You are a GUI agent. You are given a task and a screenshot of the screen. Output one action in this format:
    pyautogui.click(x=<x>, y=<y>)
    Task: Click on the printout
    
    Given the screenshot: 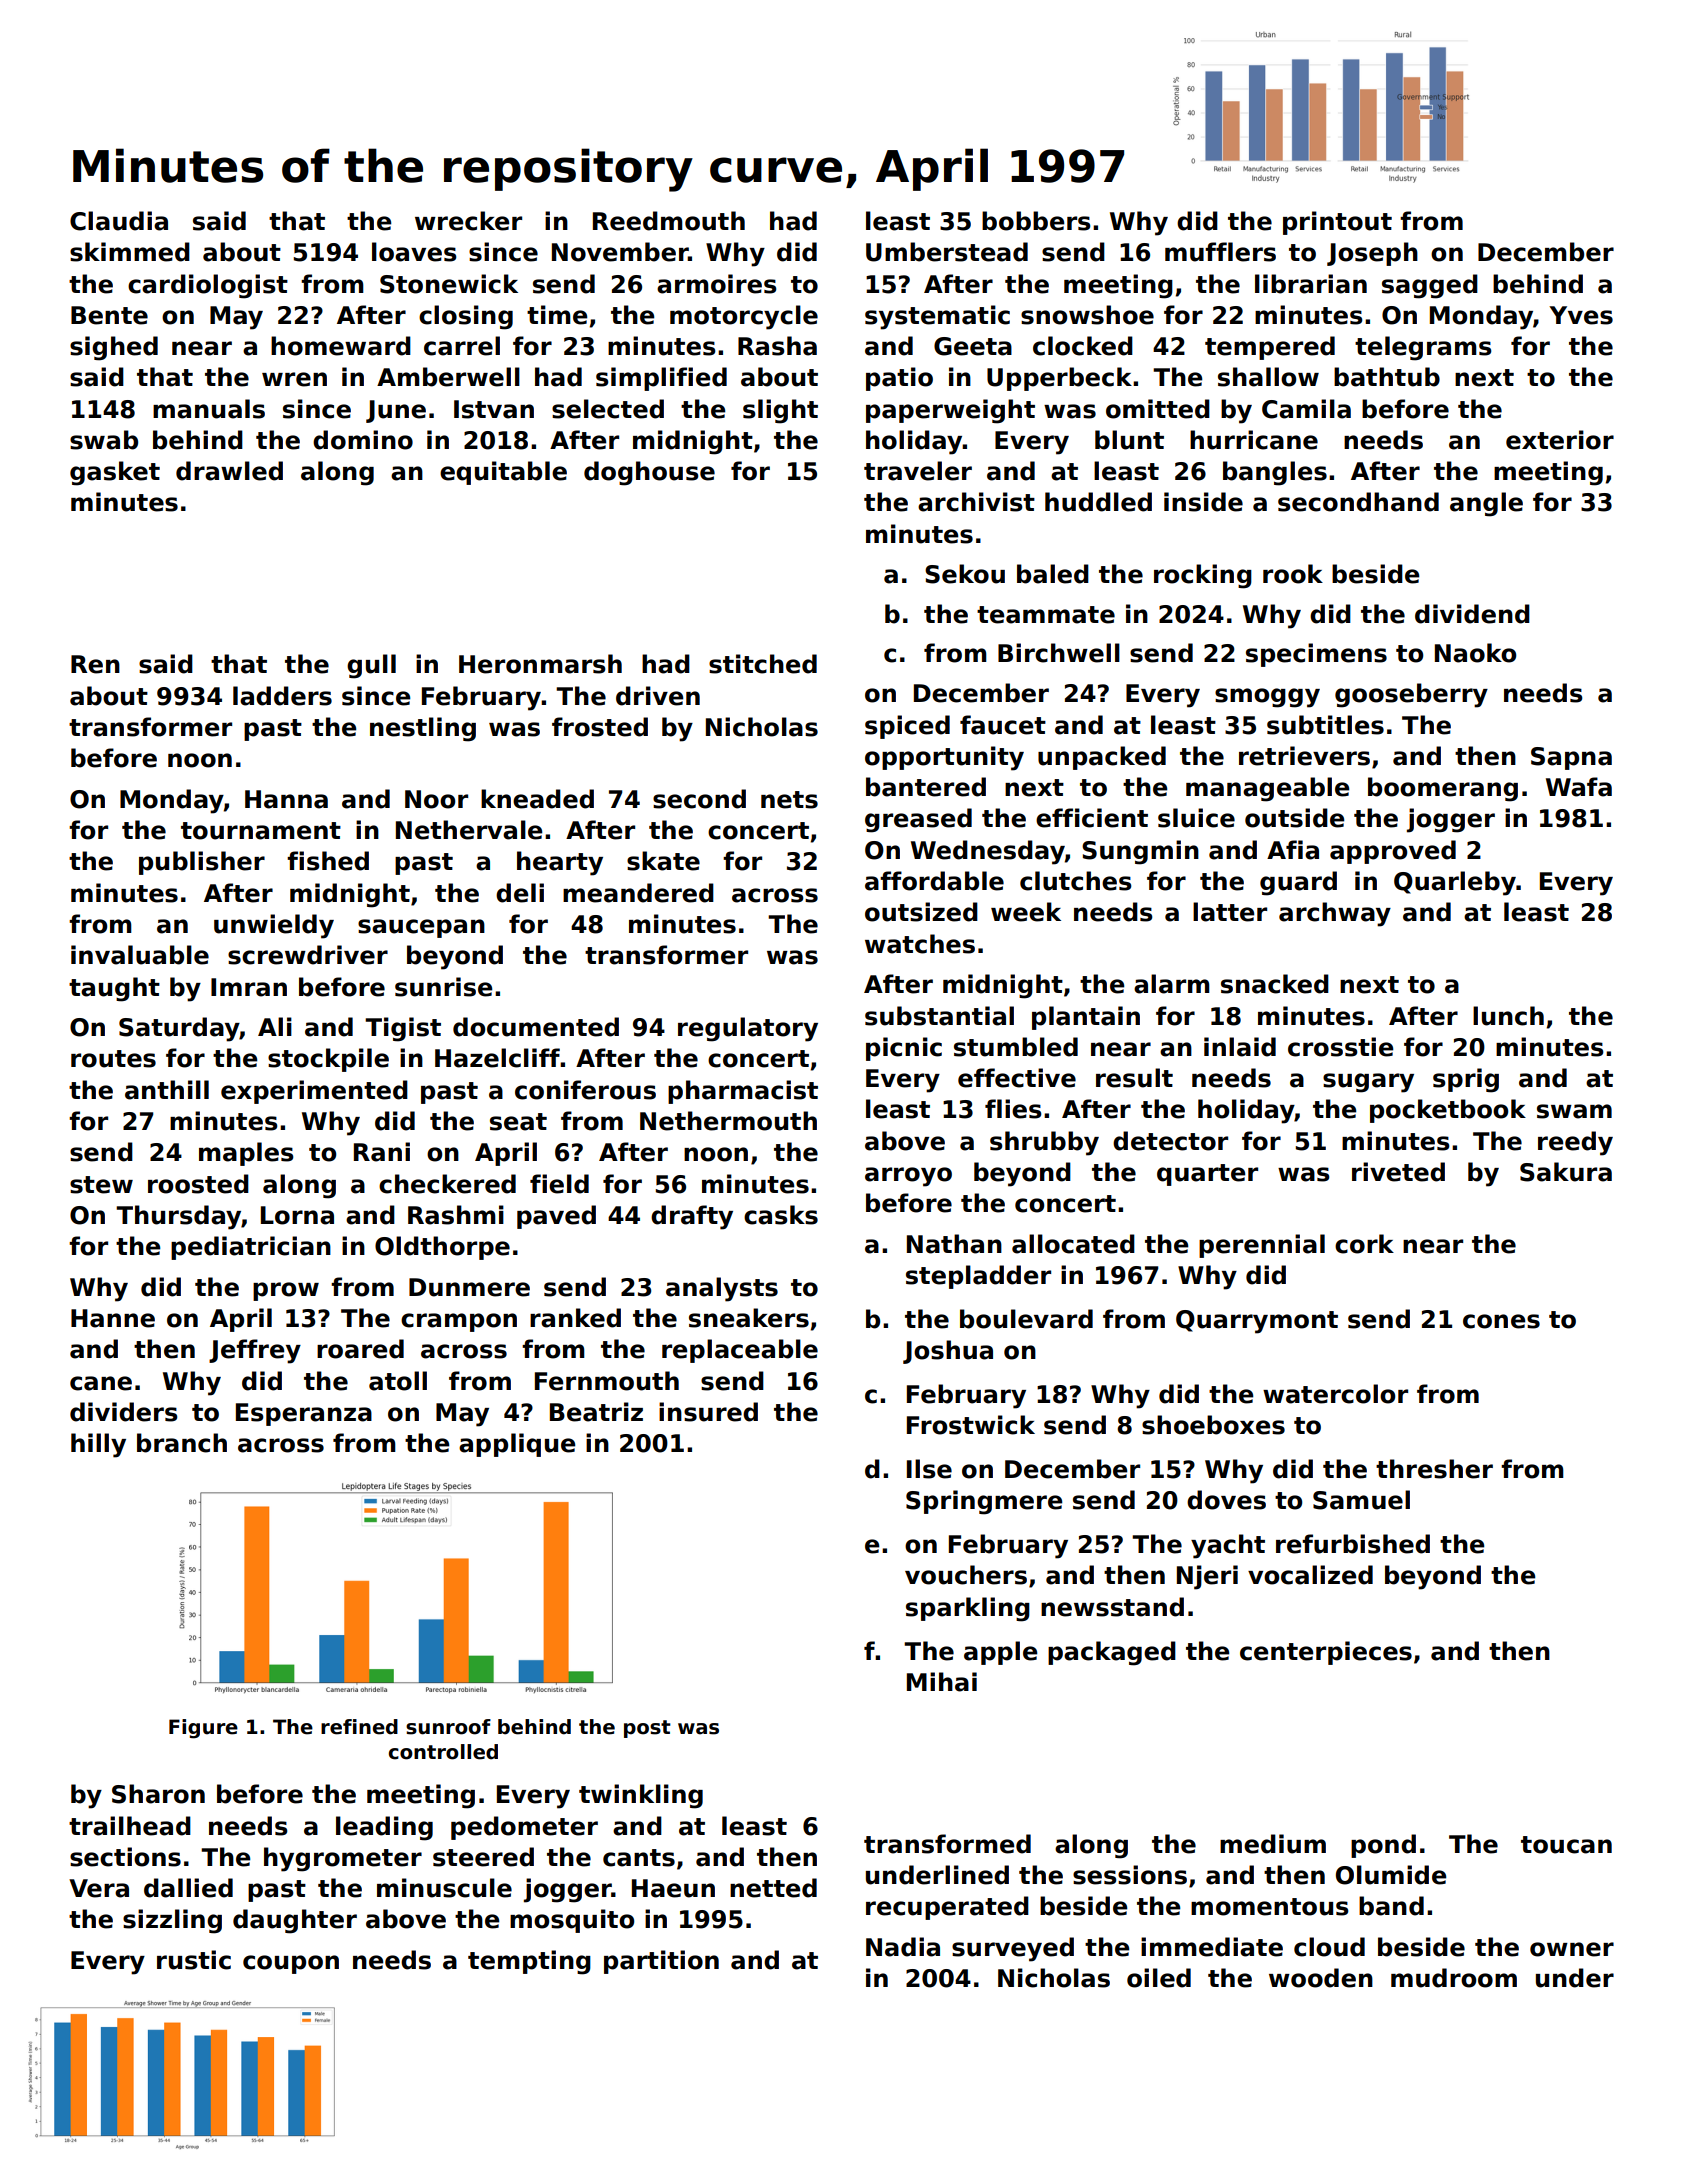 What is the action you would take?
    pyautogui.click(x=1337, y=223)
